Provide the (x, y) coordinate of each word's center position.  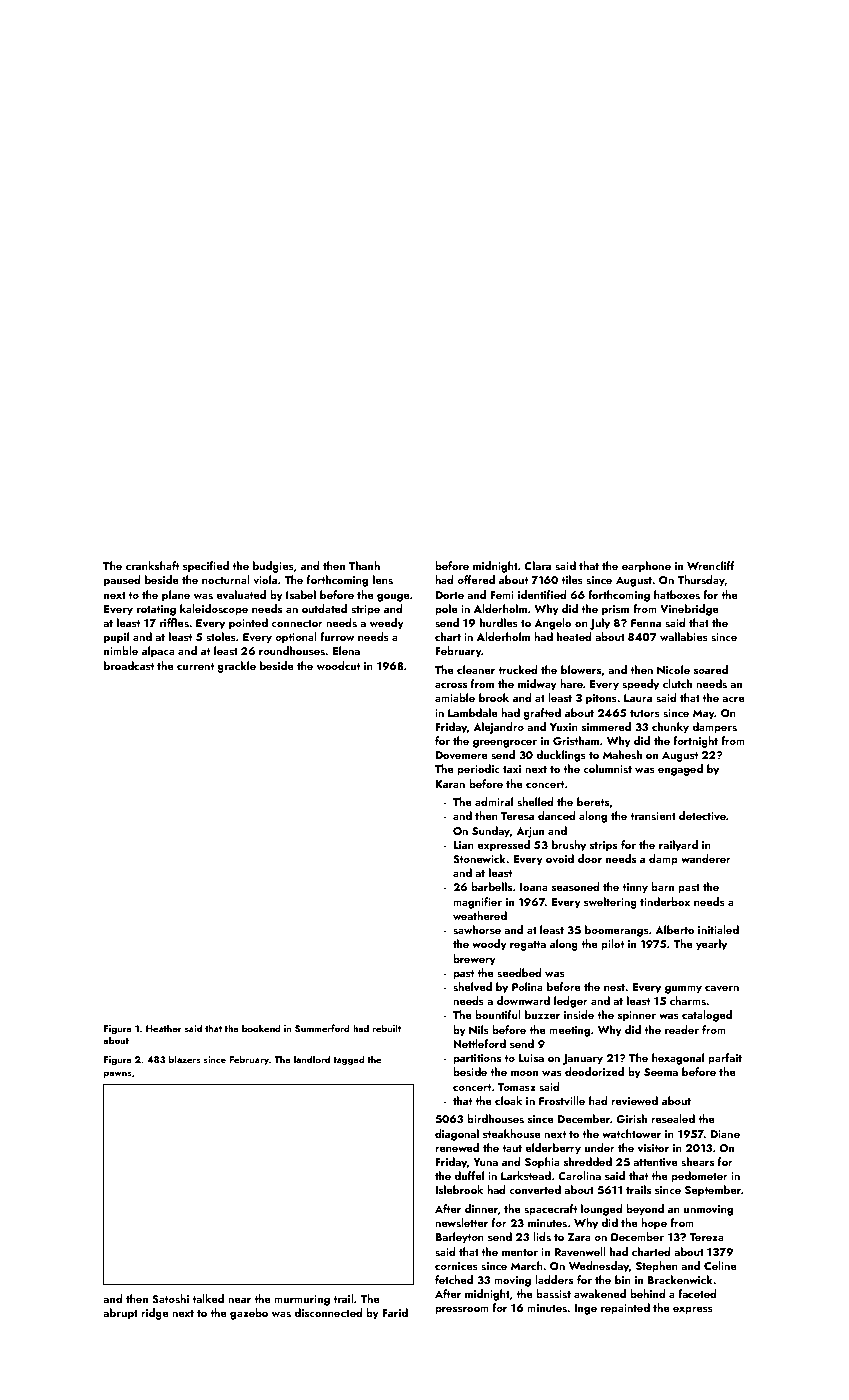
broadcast (129, 665)
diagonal (457, 1135)
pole (446, 610)
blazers (185, 1059)
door (590, 858)
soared (711, 669)
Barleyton (459, 1238)
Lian (463, 845)
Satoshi (170, 1298)
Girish (631, 1118)
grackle (236, 667)
